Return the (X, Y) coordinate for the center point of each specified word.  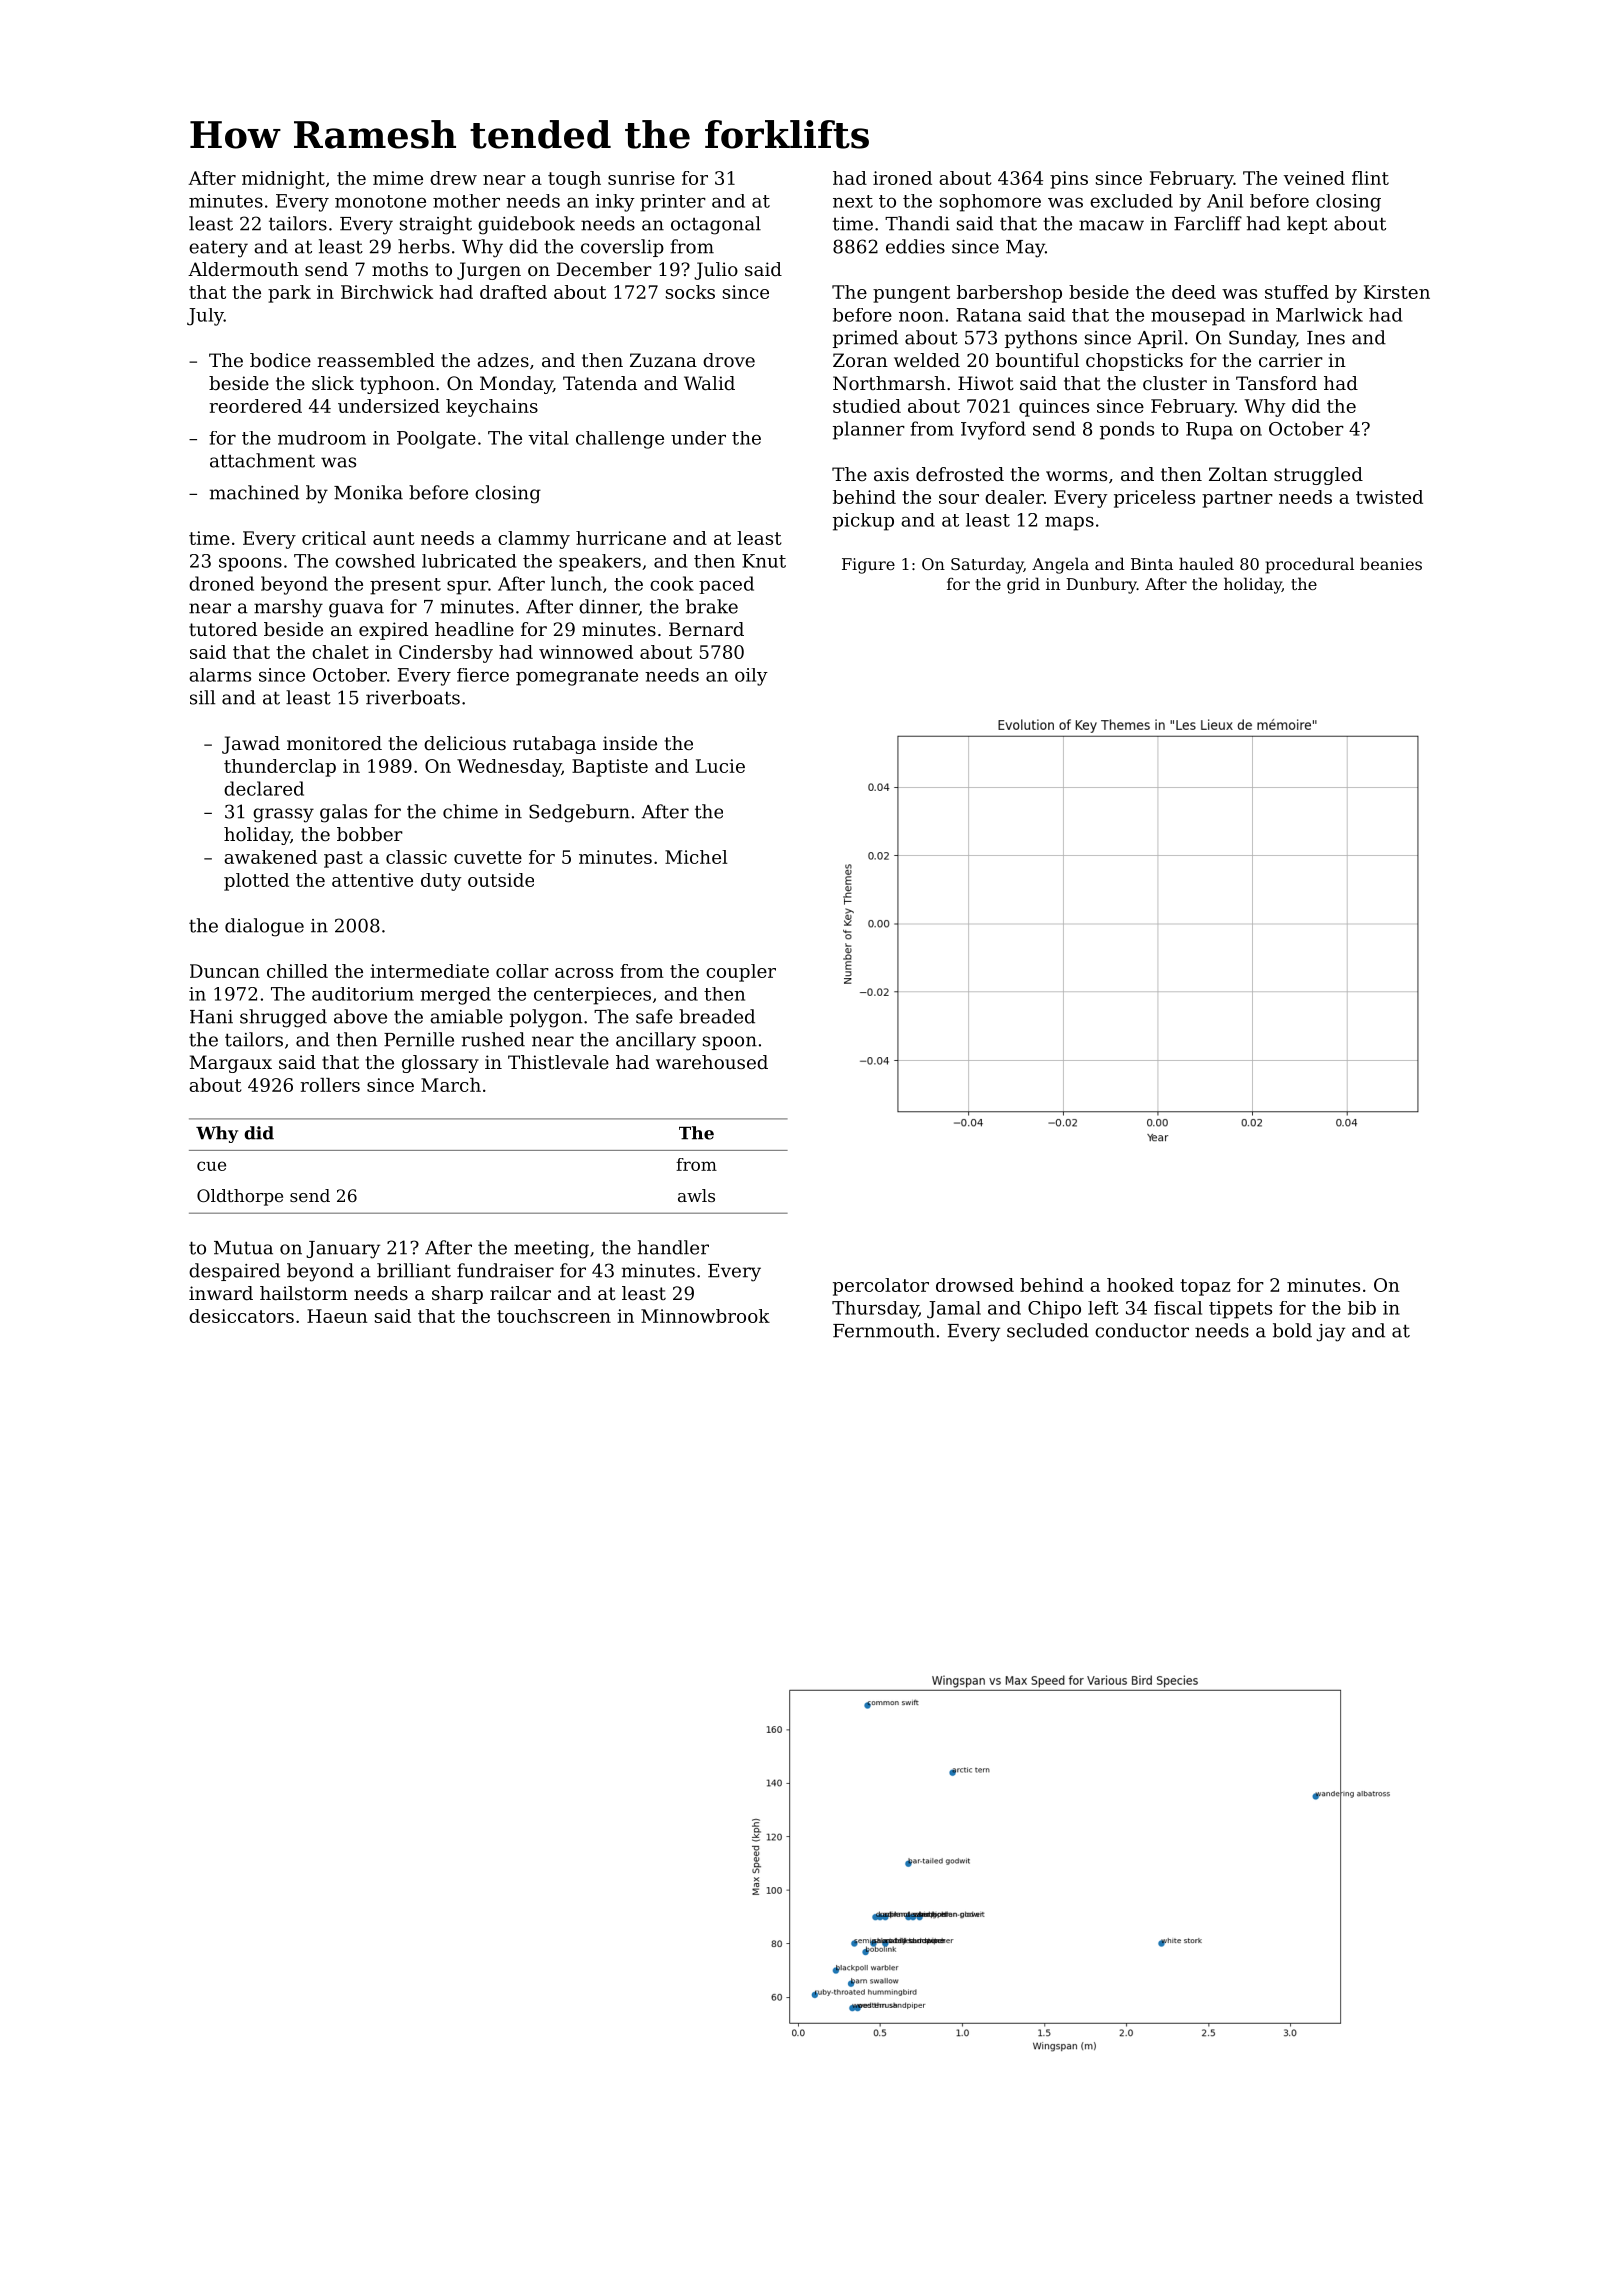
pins (1069, 180)
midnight (283, 180)
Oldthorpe (240, 1197)
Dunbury (1101, 585)
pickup (863, 522)
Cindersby (446, 654)
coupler (741, 973)
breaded (717, 1016)
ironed (902, 178)
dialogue (264, 927)
